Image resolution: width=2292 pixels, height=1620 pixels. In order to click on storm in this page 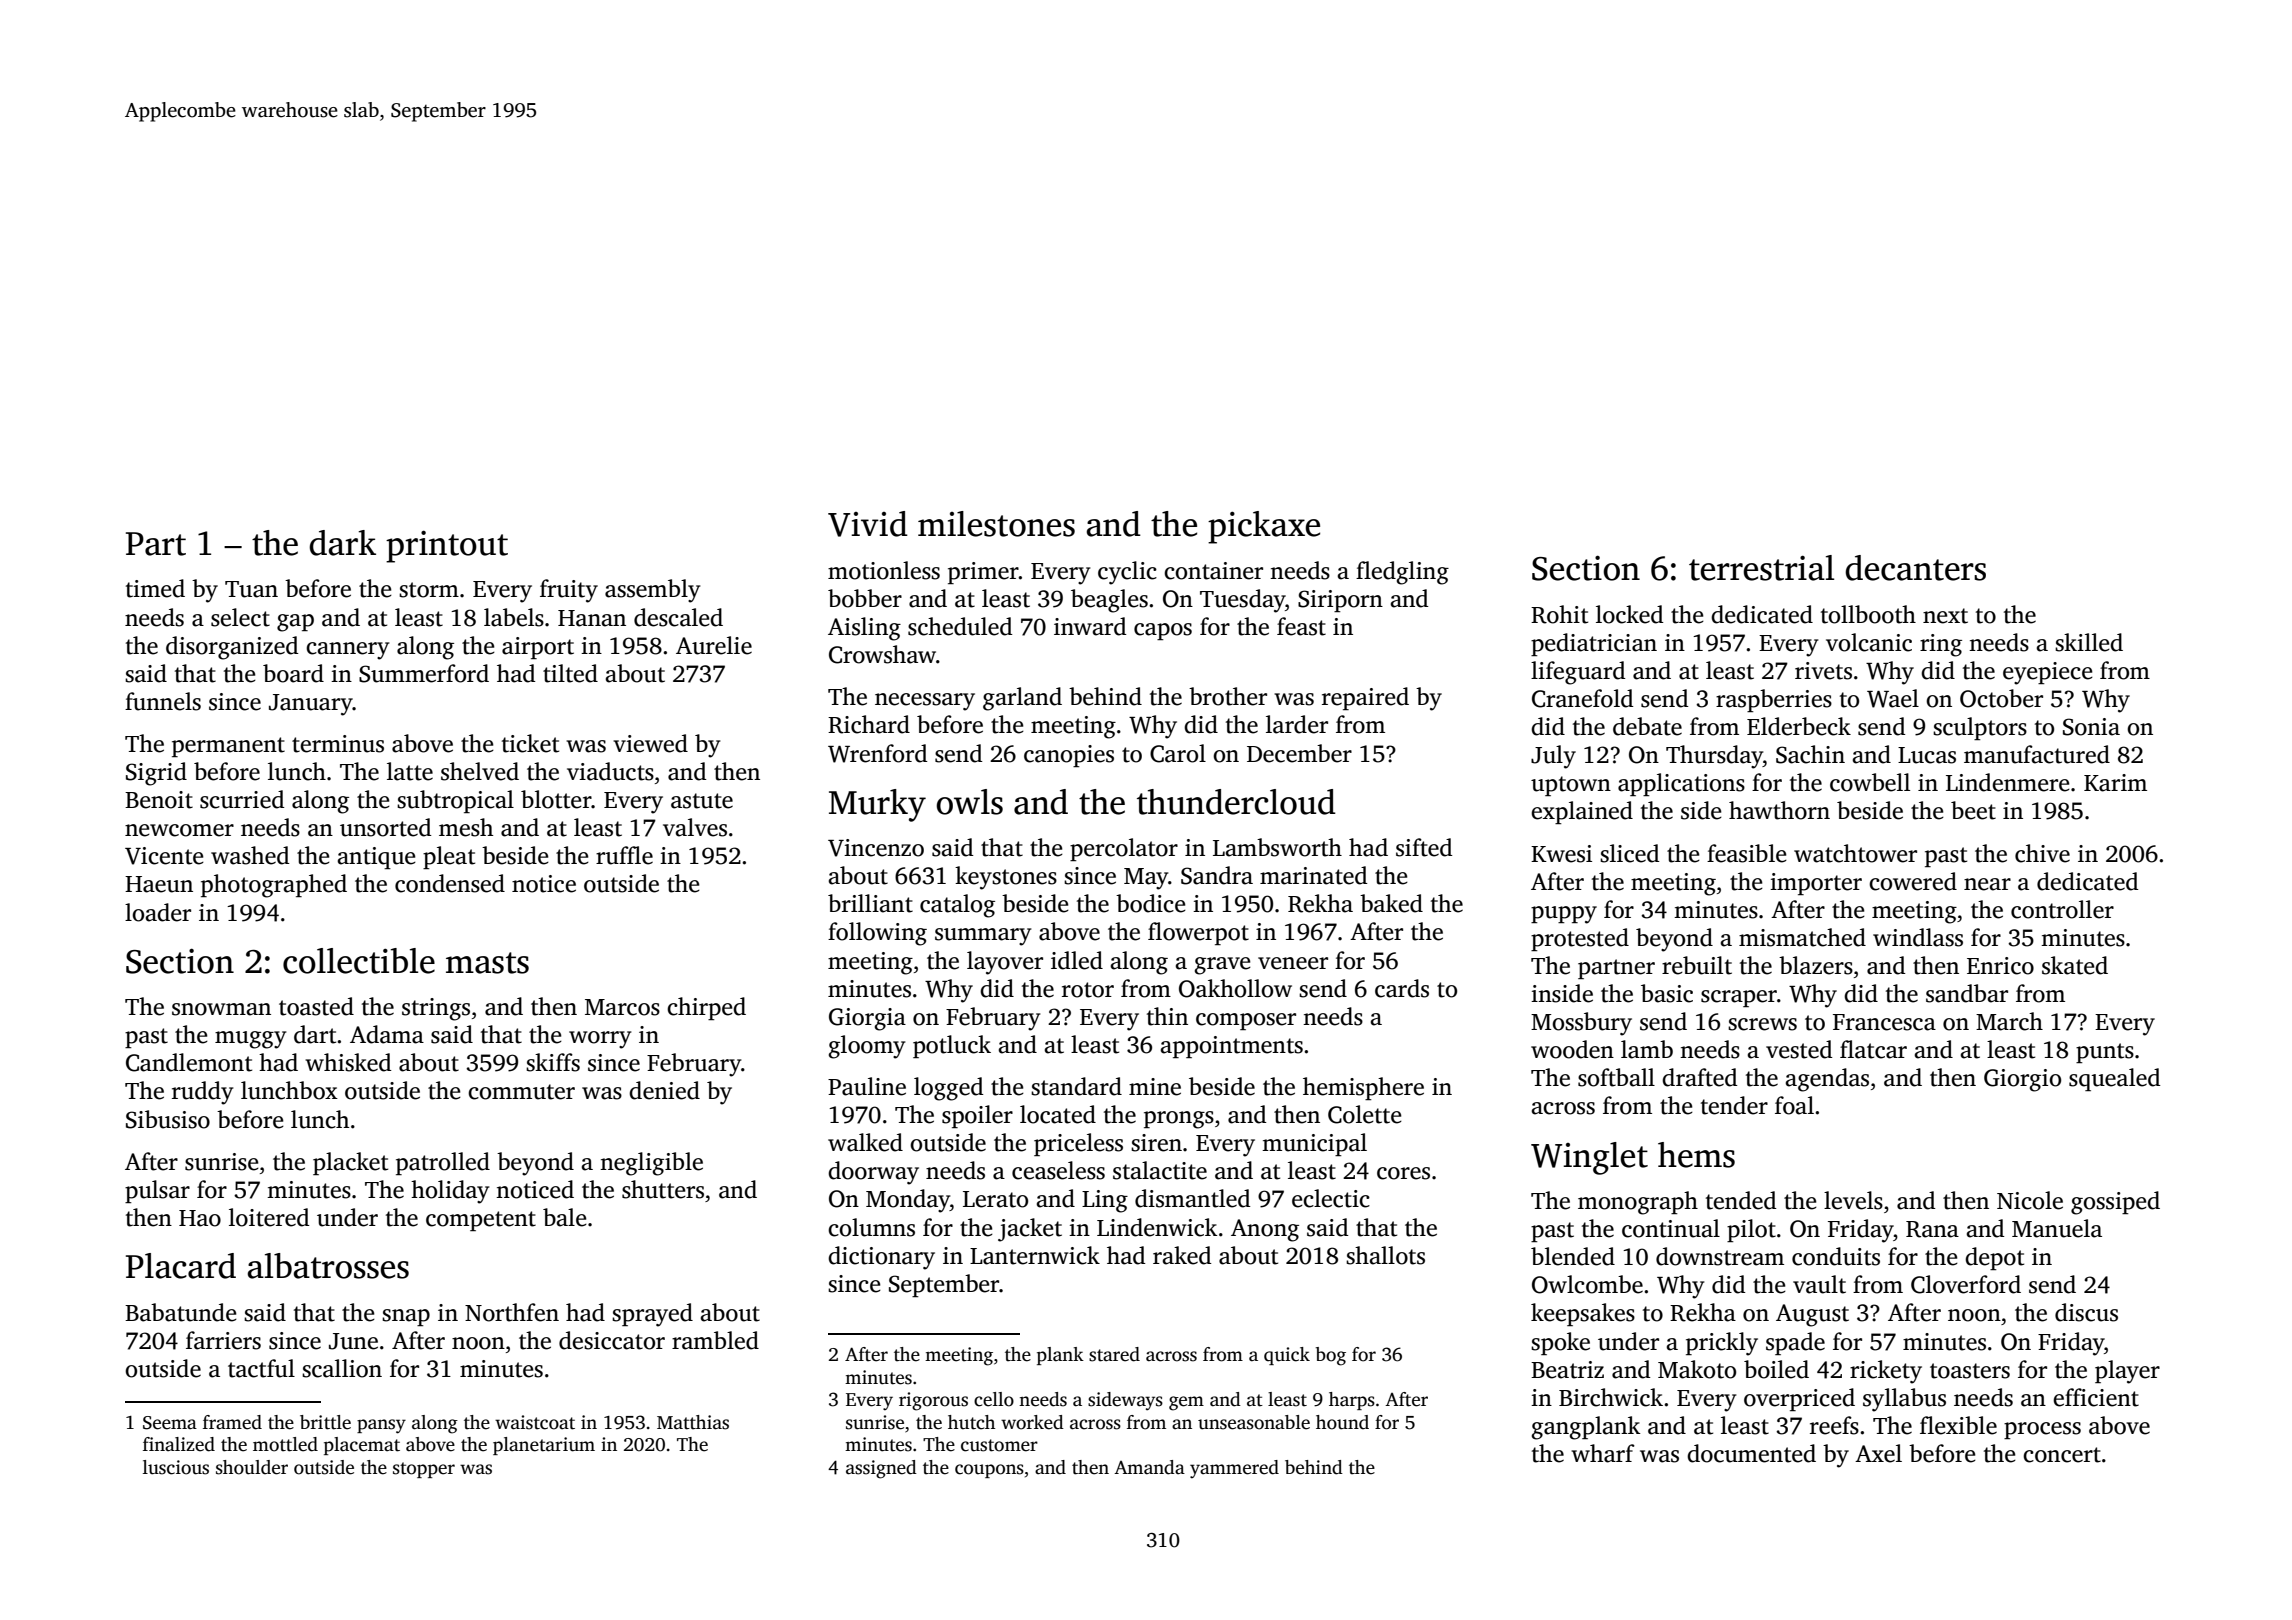, I will do `click(429, 590)`.
